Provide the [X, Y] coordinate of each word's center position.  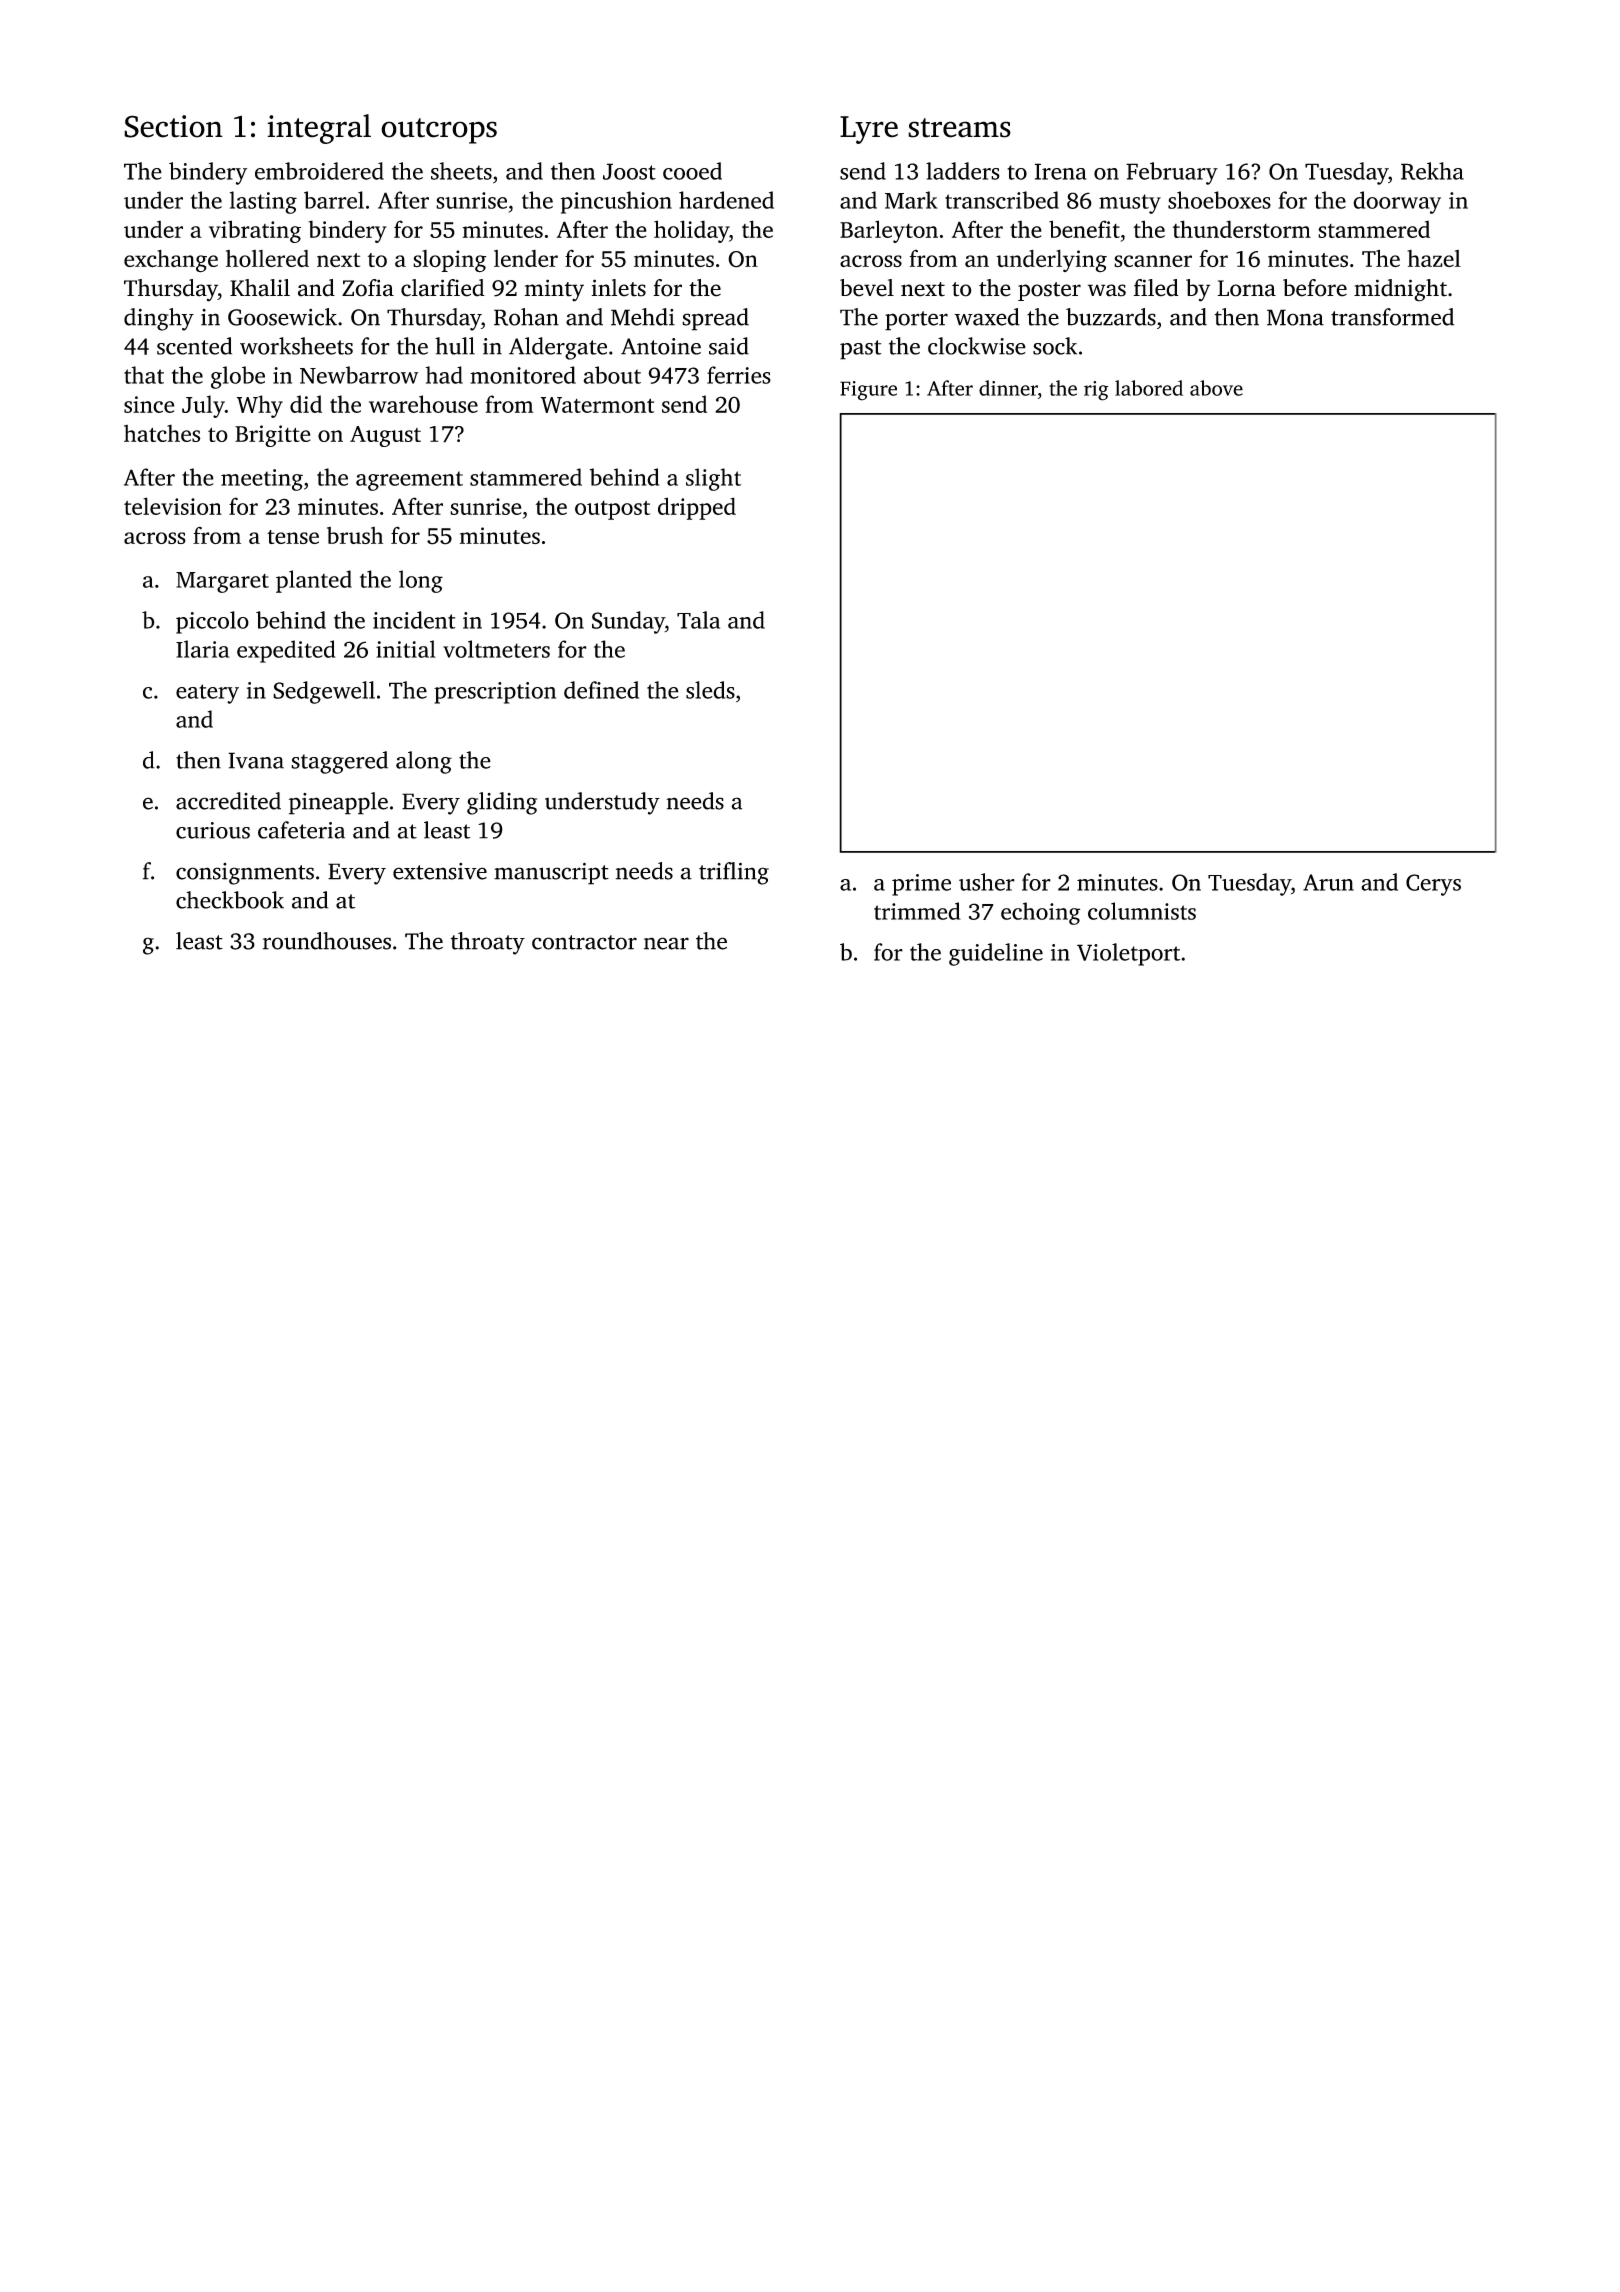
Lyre [869, 130]
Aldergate [558, 348]
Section [173, 126]
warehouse [423, 404]
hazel [1434, 258]
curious [213, 830]
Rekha [1432, 171]
